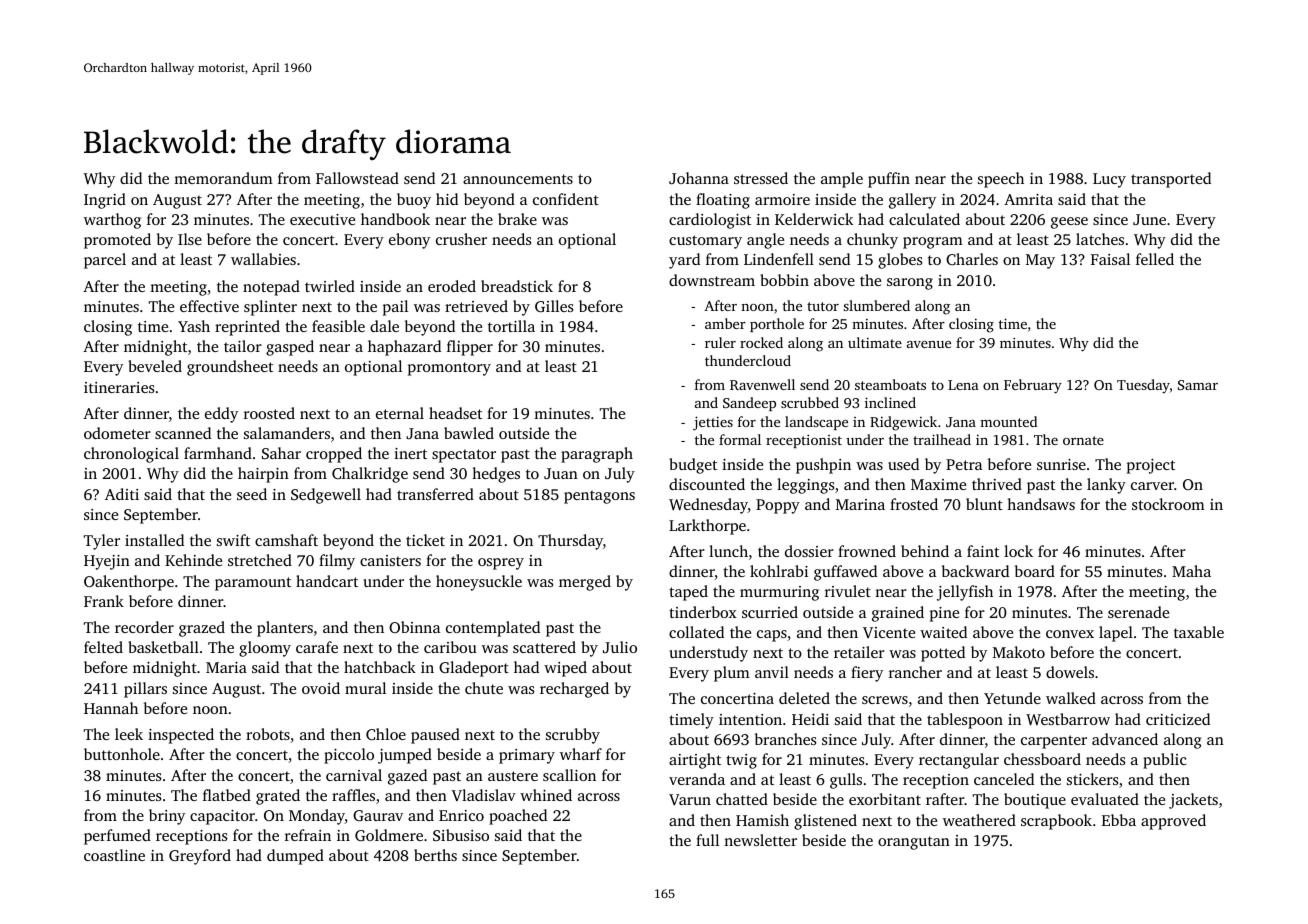 Image resolution: width=1308 pixels, height=924 pixels. Describe the element at coordinates (761, 178) in the screenshot. I see `stressed` at that location.
